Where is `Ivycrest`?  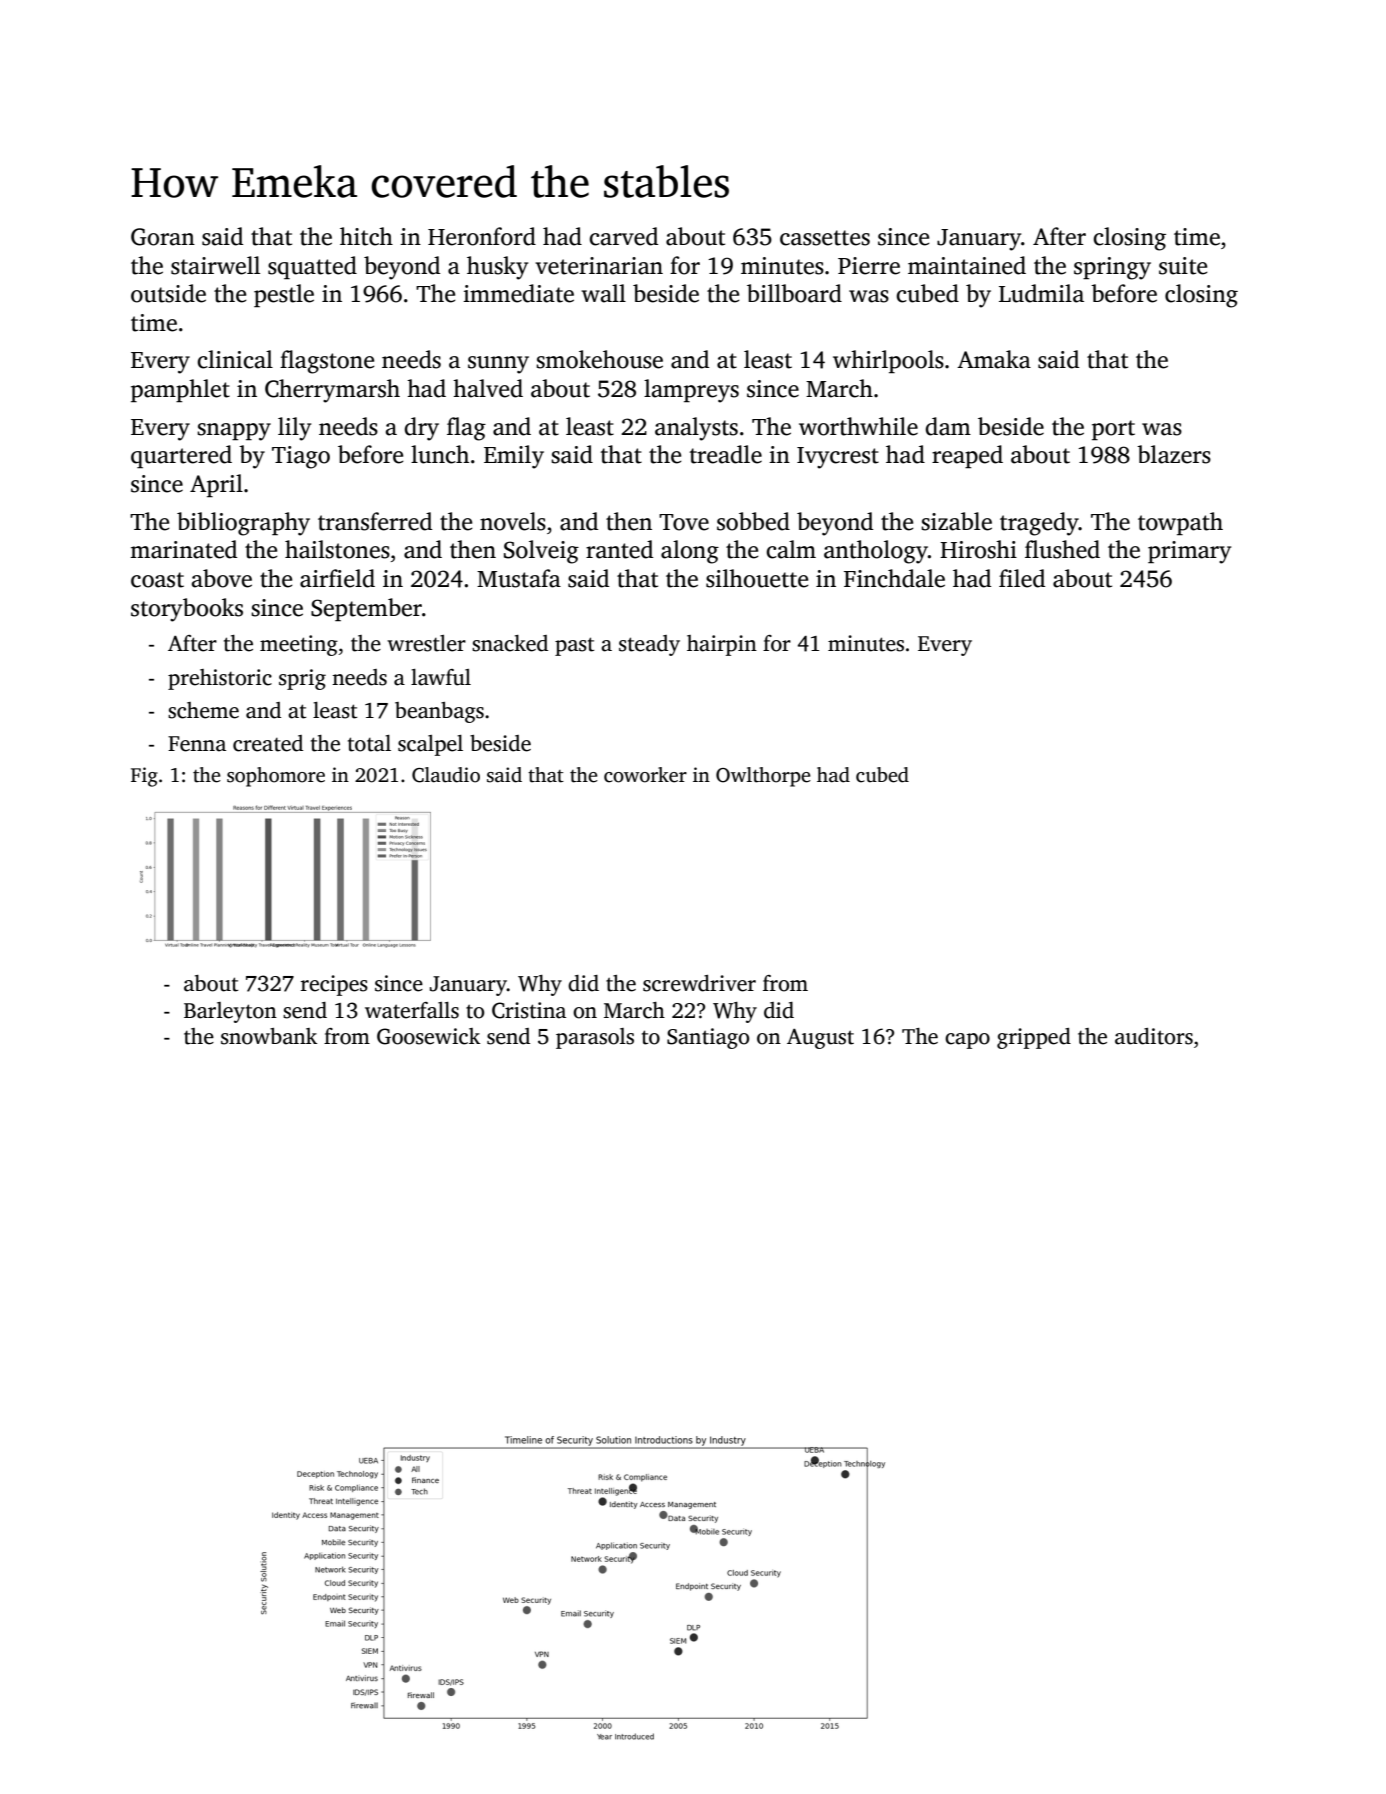 Ivycrest is located at coordinates (838, 458).
